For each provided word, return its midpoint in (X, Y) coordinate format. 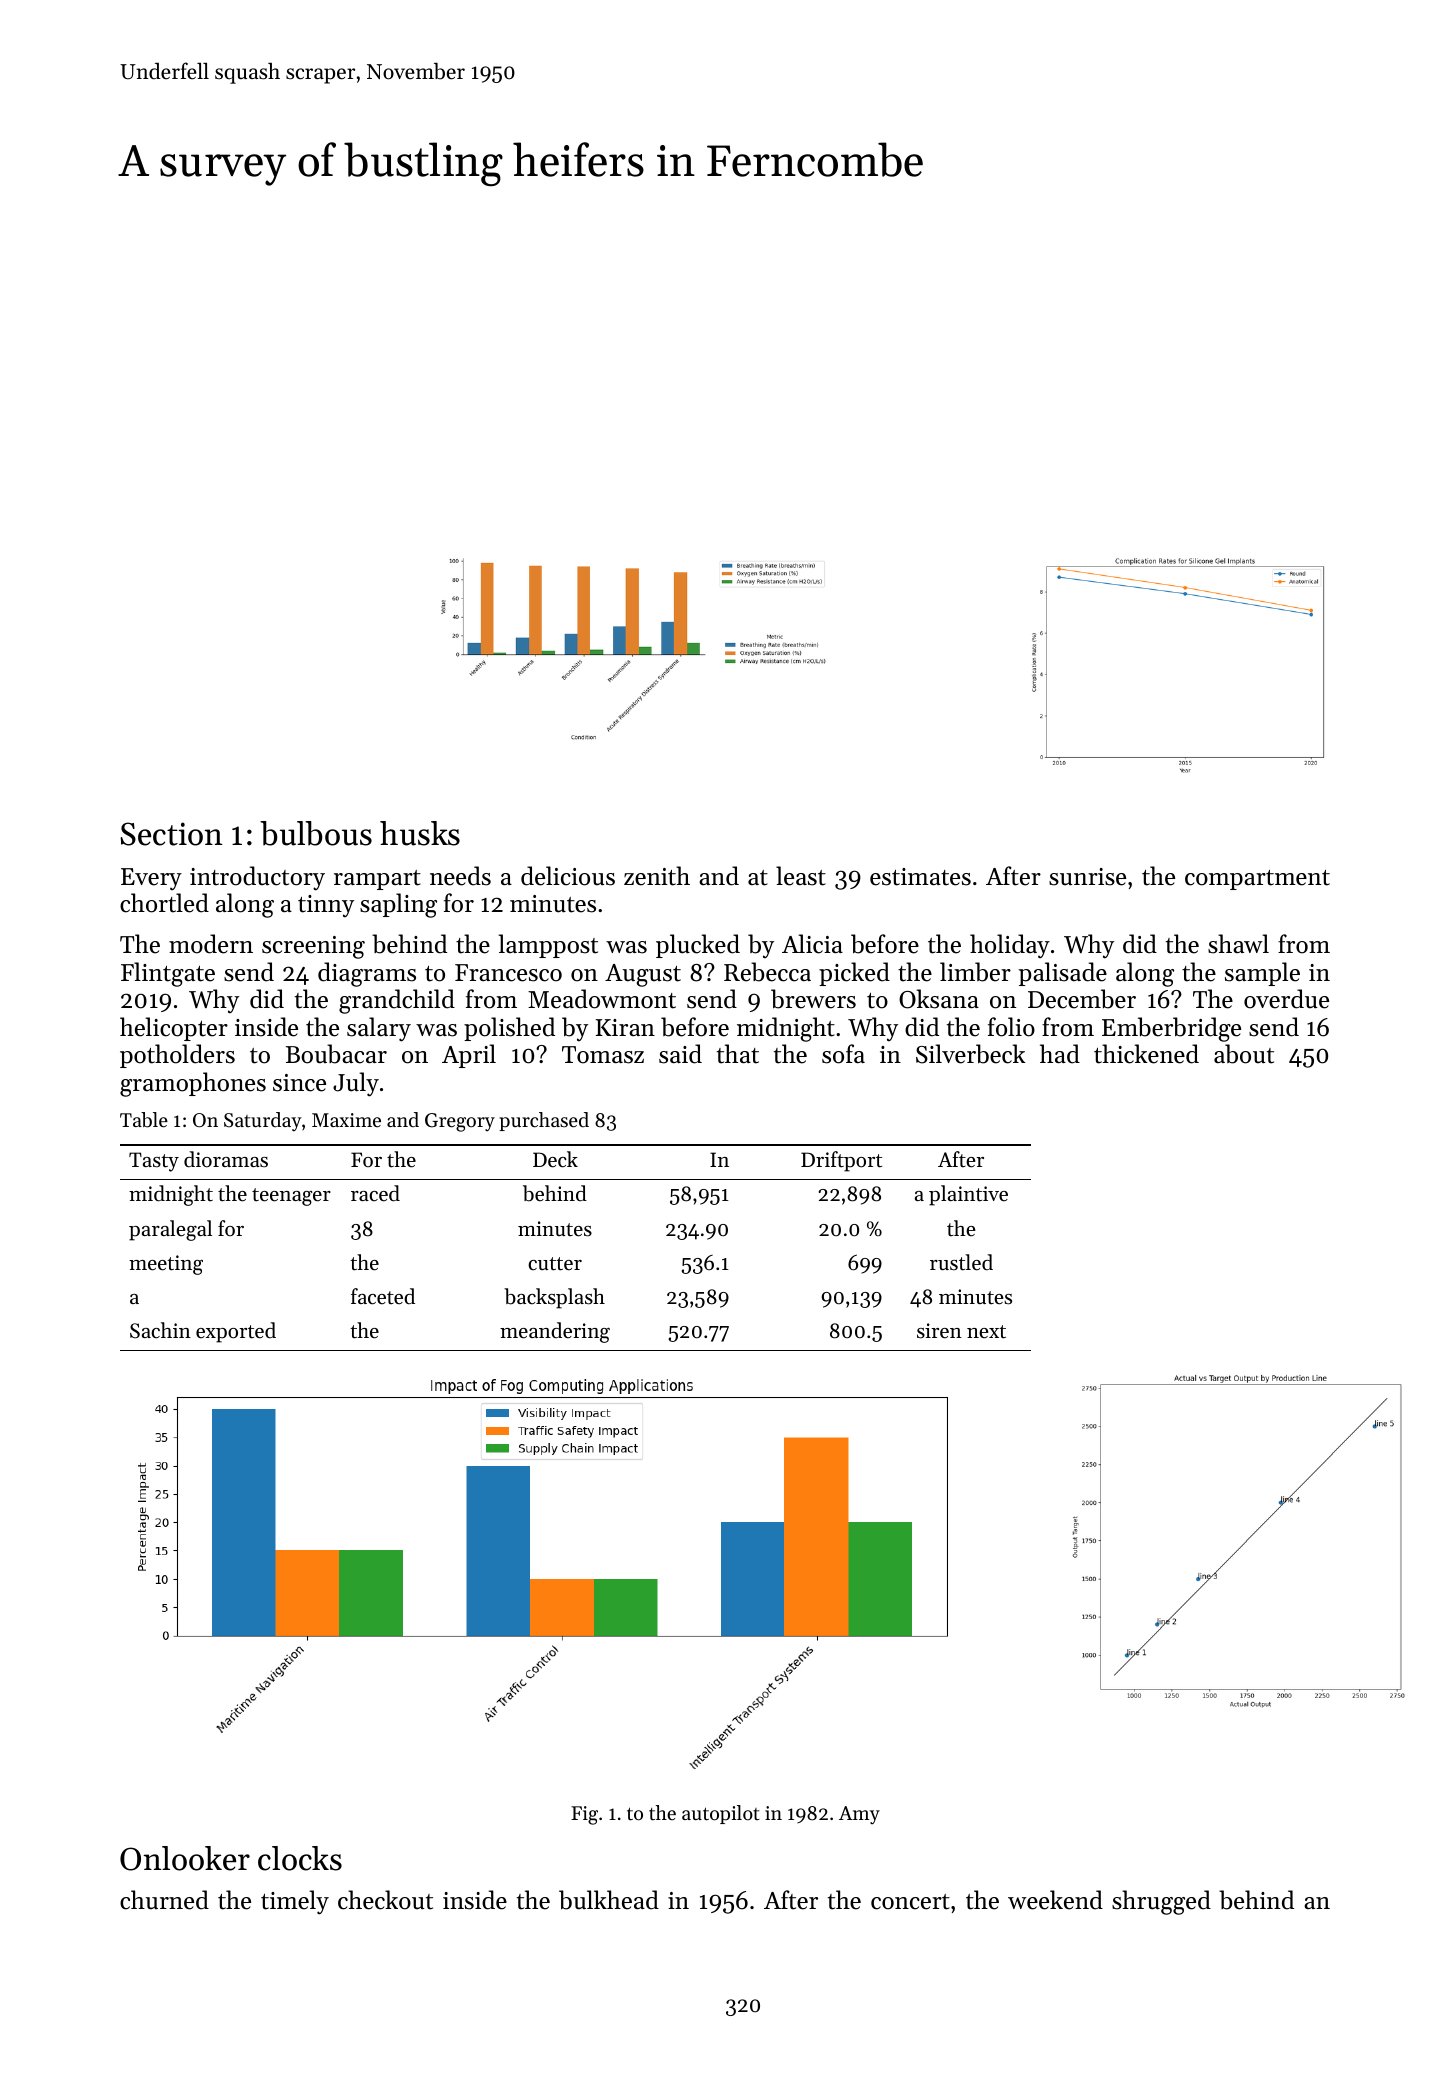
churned (164, 1900)
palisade (1063, 974)
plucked (698, 946)
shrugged (1161, 1902)
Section (171, 834)
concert (910, 1902)
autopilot (721, 1814)
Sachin (160, 1330)
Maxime (346, 1120)
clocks (300, 1858)
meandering (555, 1332)
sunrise (1087, 877)
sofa (843, 1054)
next (986, 1332)
